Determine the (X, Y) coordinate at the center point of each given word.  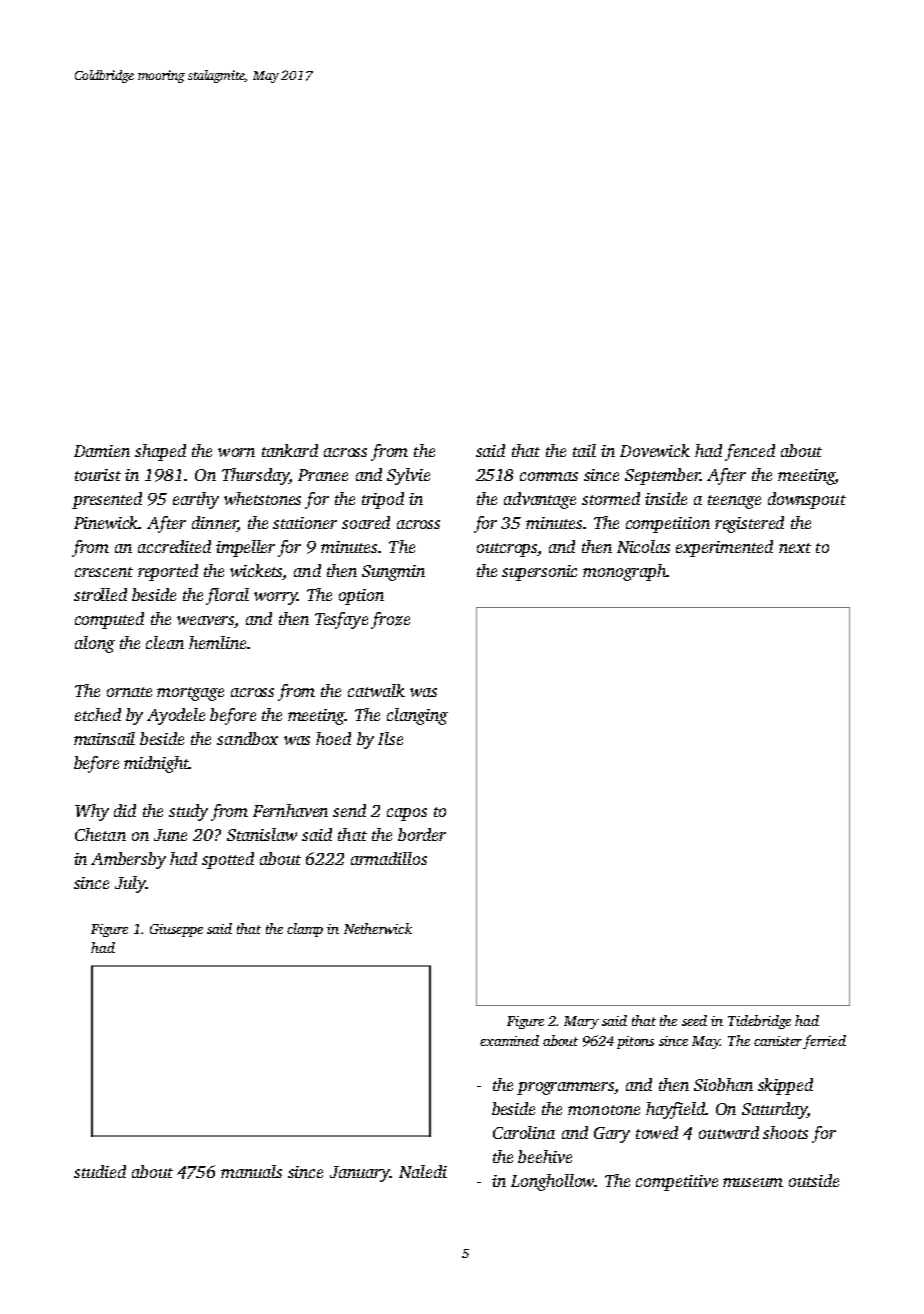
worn (236, 452)
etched (98, 714)
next (795, 548)
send (349, 810)
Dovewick (655, 450)
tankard (290, 450)
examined (509, 1040)
